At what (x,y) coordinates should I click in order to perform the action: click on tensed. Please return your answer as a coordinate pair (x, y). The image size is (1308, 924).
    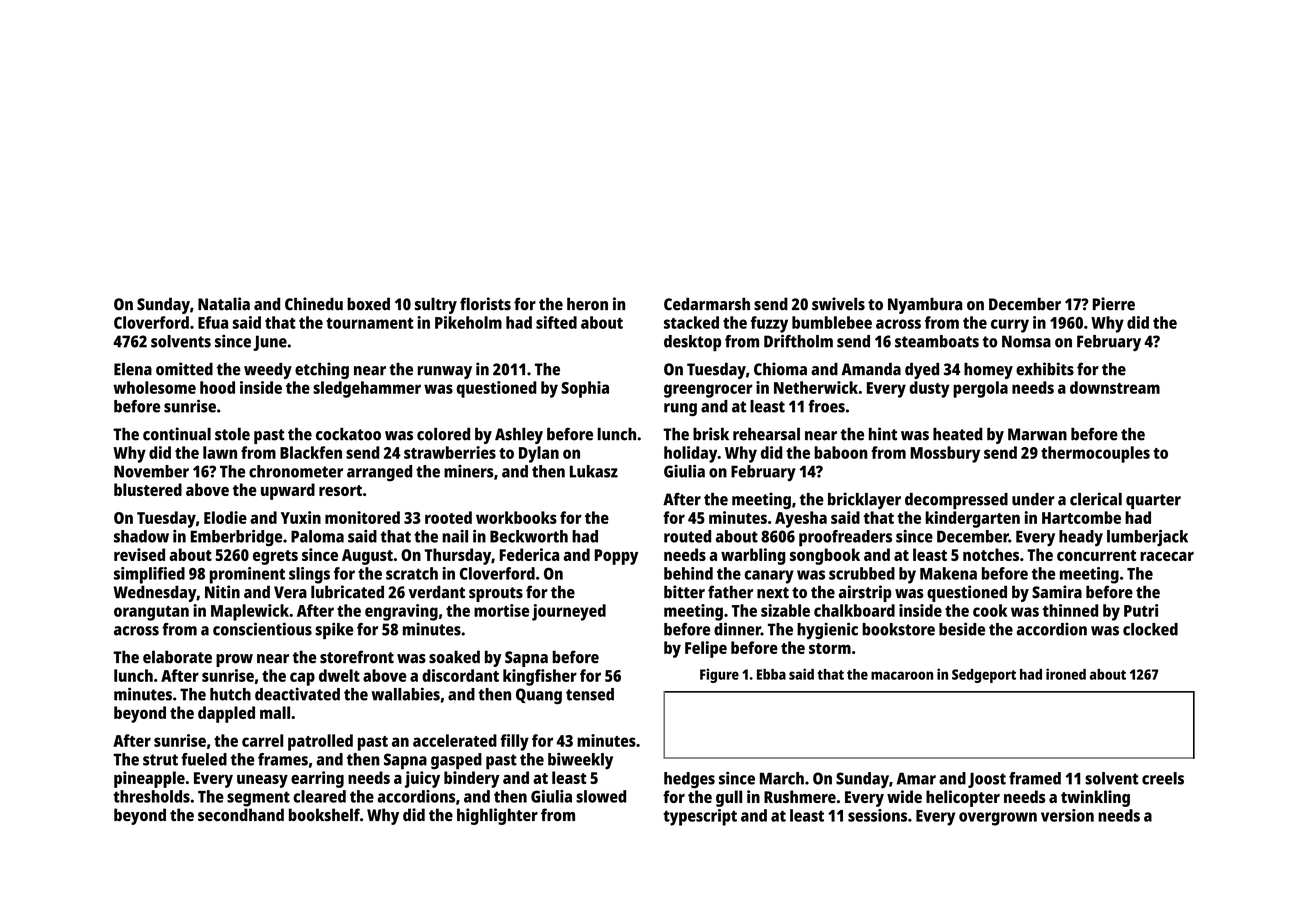
    Looking at the image, I should click on (590, 694).
